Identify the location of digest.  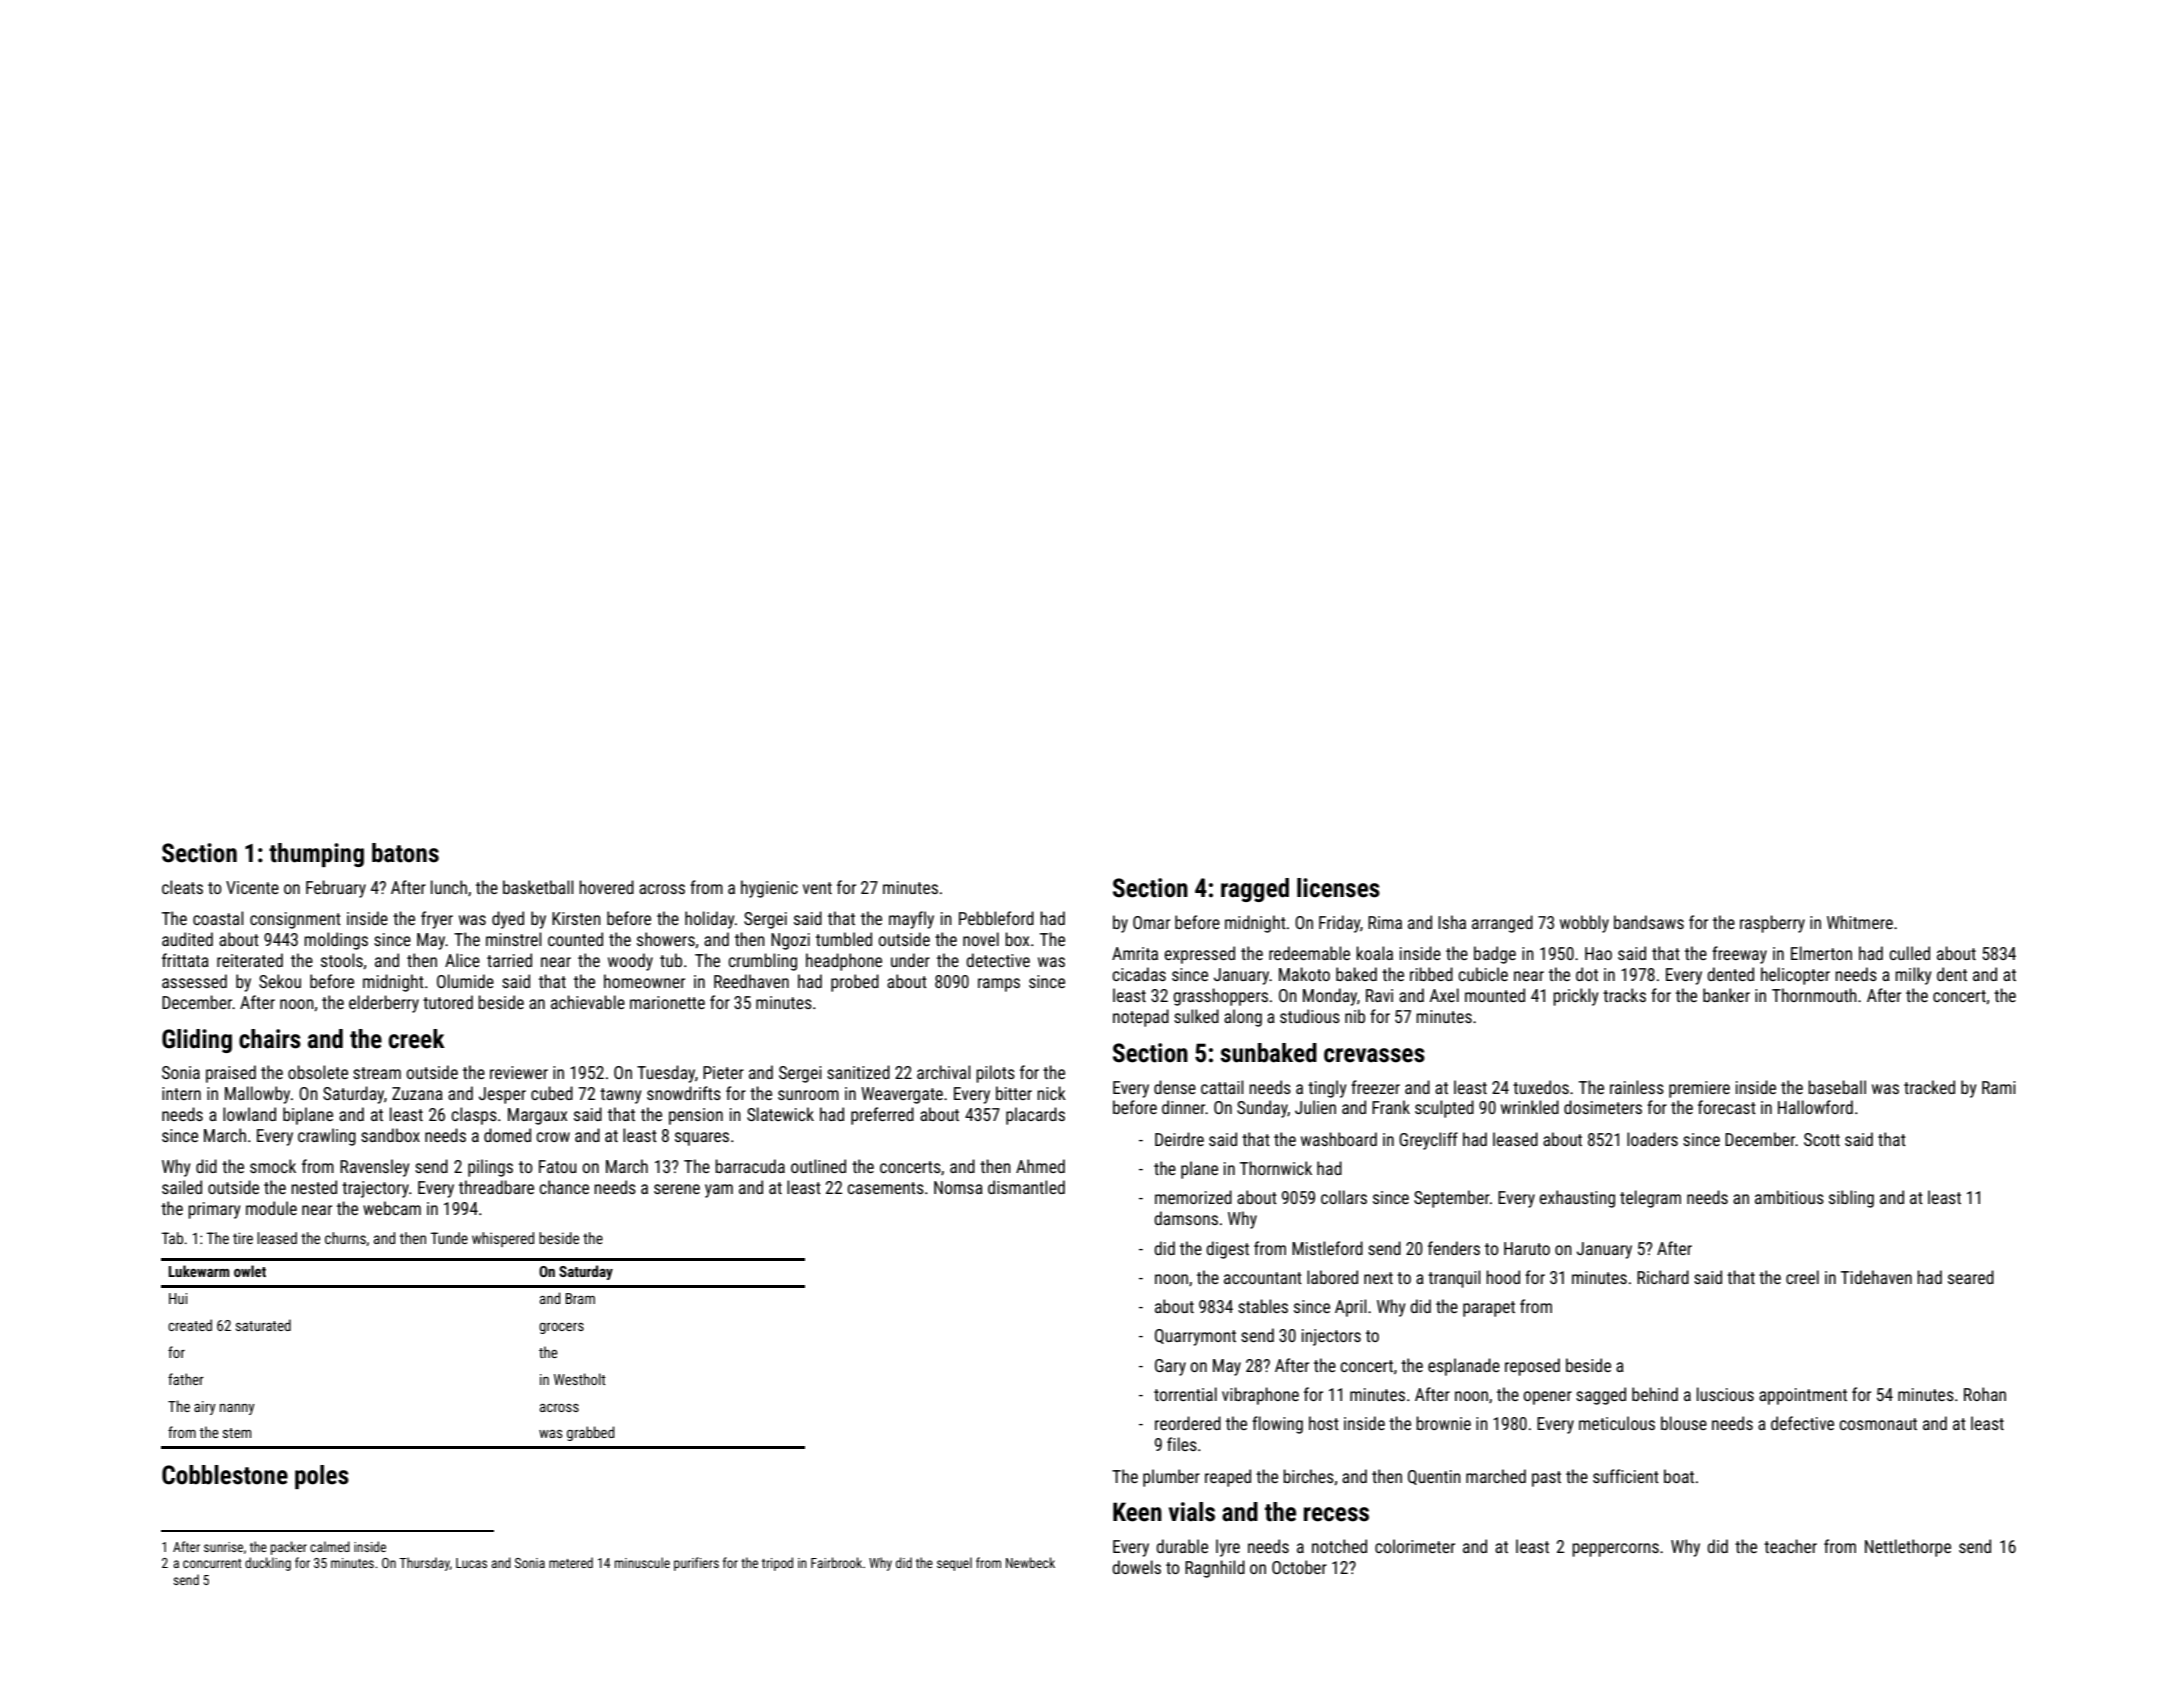
(1227, 1250).
